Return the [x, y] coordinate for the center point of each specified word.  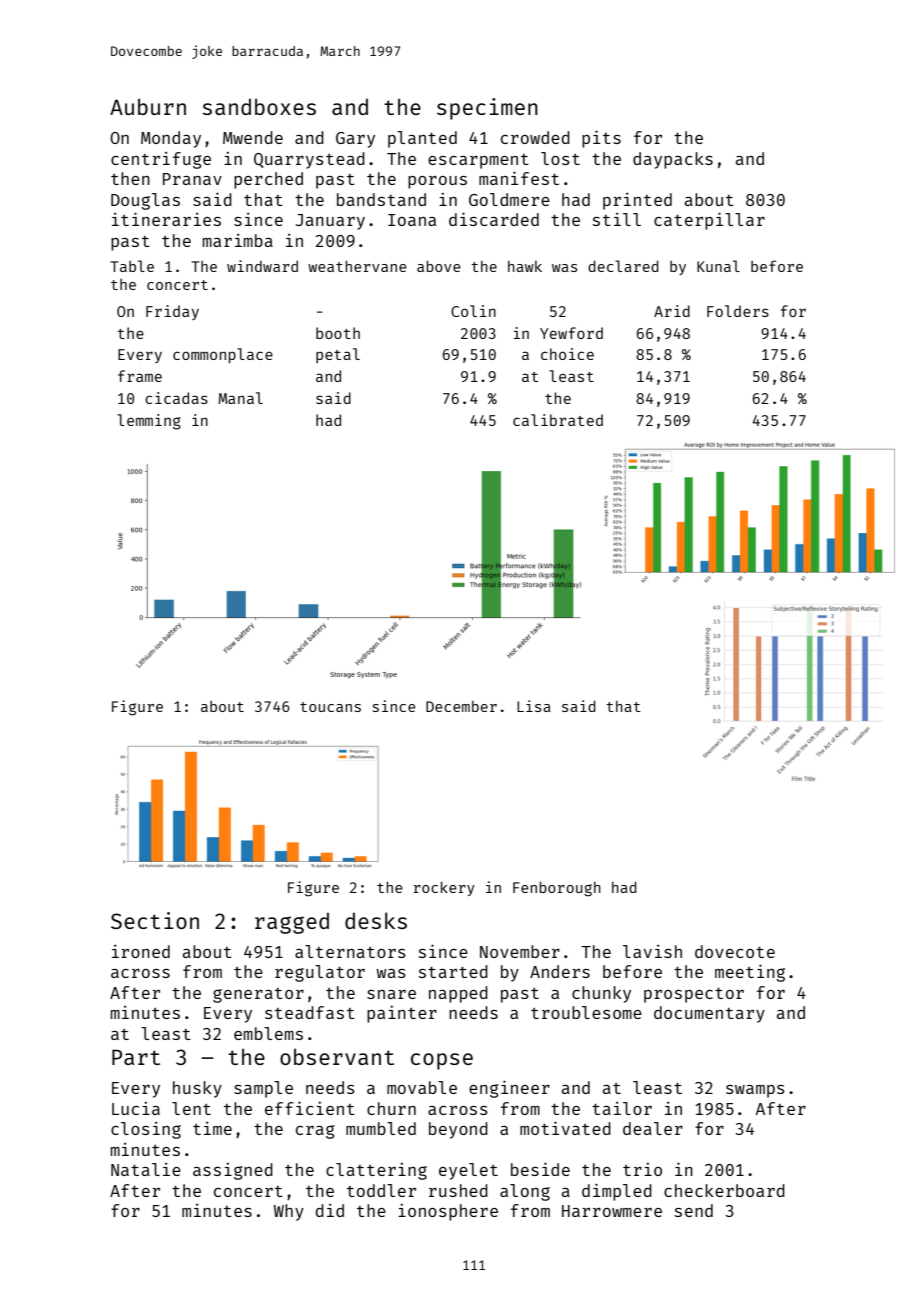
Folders [738, 311]
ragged [292, 923]
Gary [355, 140]
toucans [330, 707]
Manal [240, 398]
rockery [444, 888]
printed [637, 201]
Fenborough [557, 889]
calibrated [558, 420]
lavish [652, 951]
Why [288, 1212]
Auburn [148, 106]
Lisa [534, 706]
